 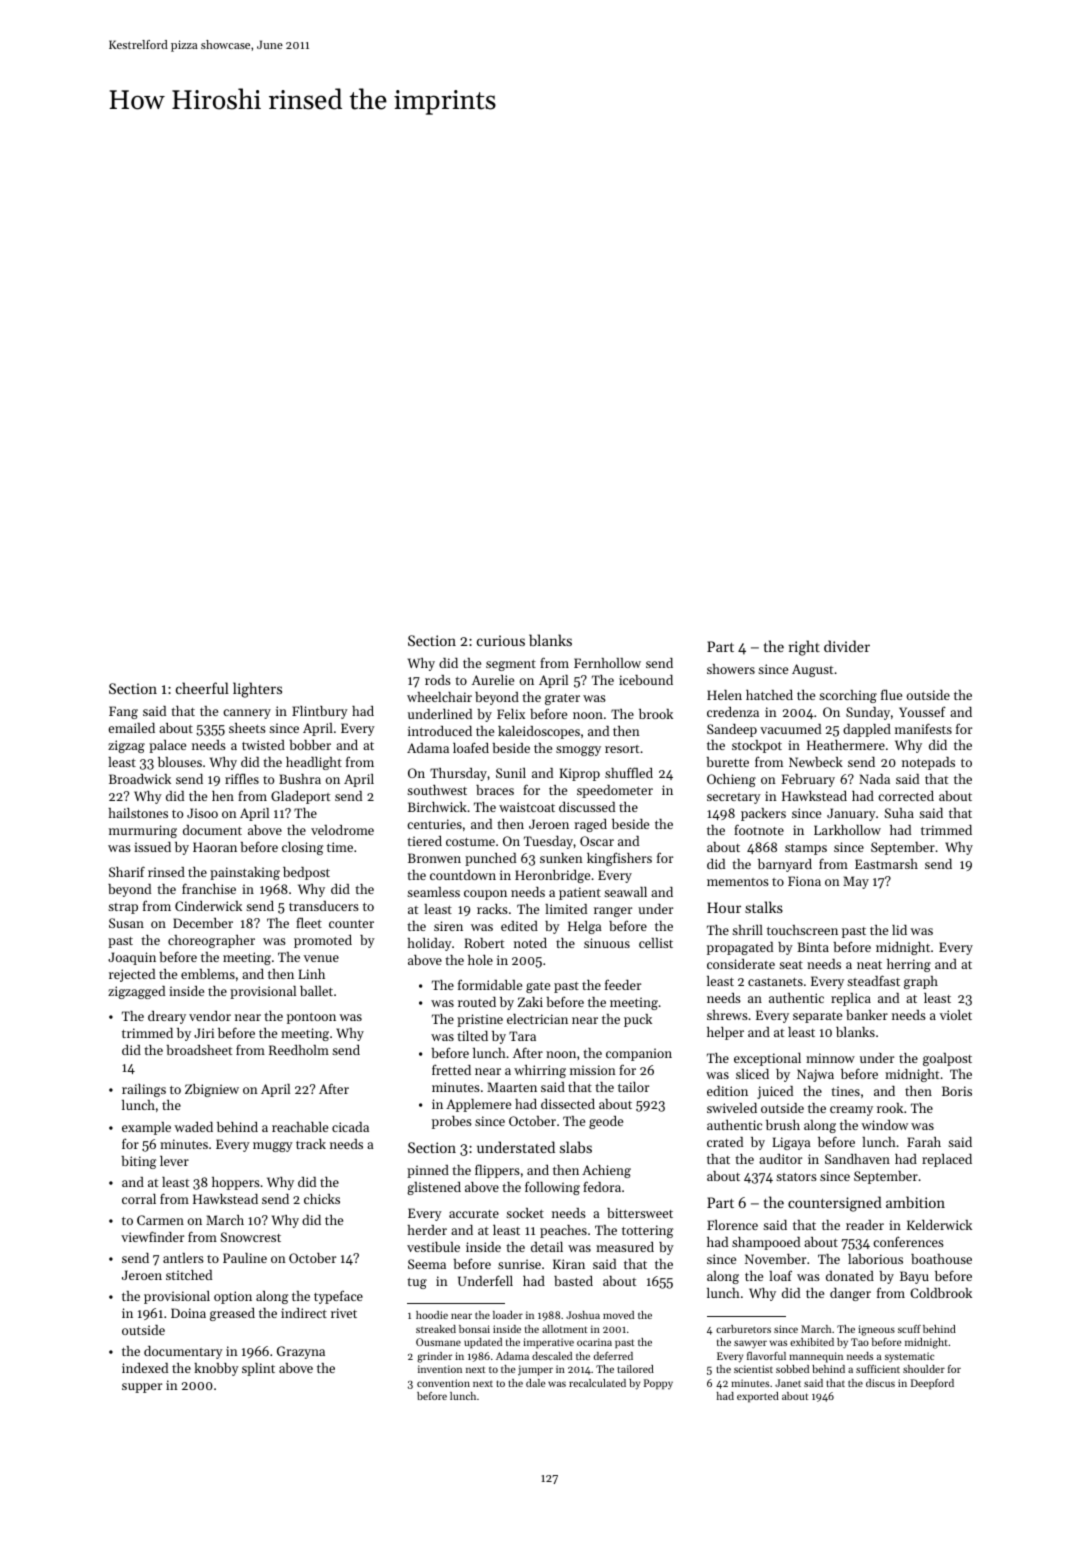 I want to click on bedpost, so click(x=306, y=873).
